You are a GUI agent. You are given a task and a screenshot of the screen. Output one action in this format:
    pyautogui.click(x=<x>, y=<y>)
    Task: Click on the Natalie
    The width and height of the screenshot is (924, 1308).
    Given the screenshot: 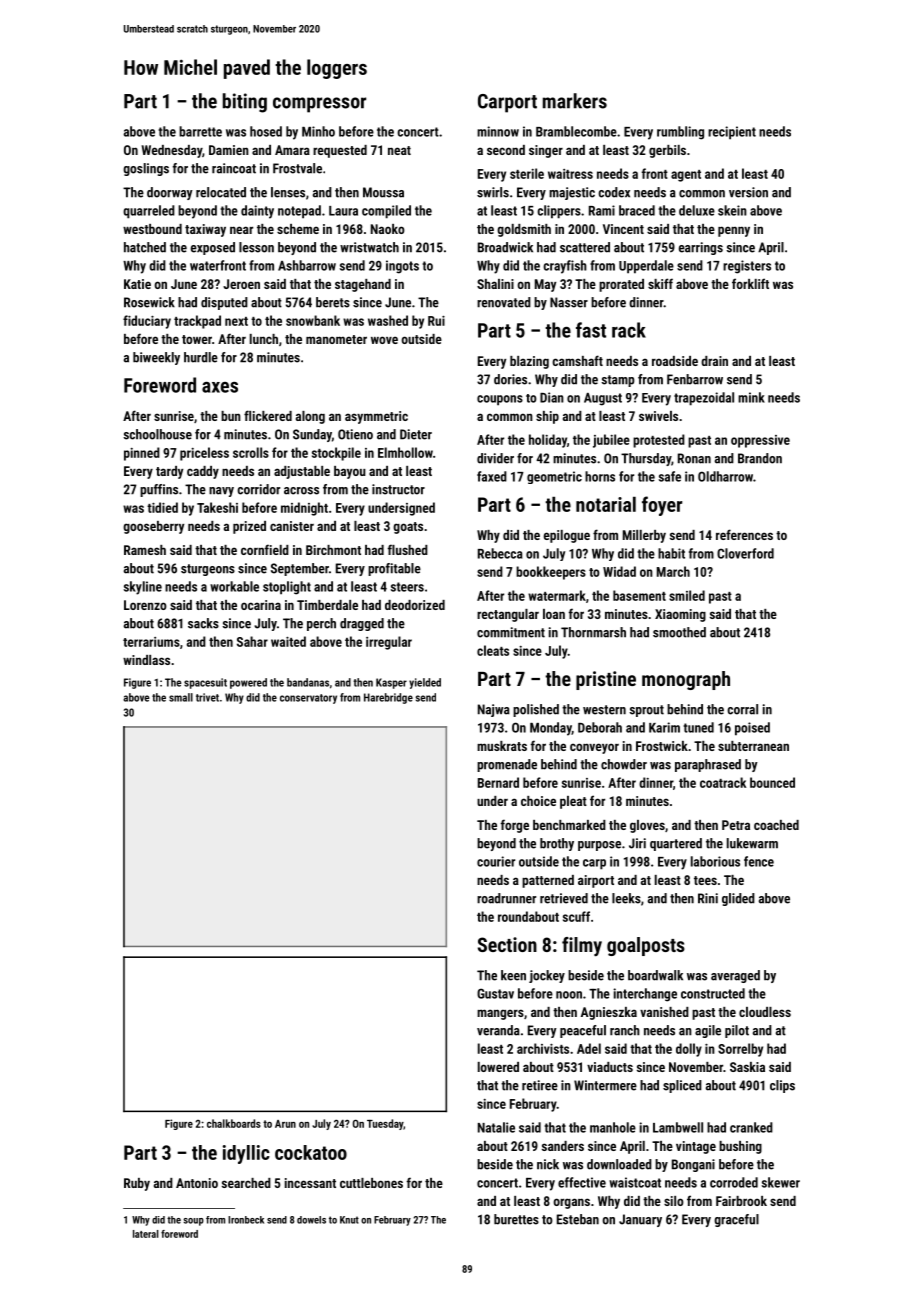 What is the action you would take?
    pyautogui.click(x=496, y=1127)
